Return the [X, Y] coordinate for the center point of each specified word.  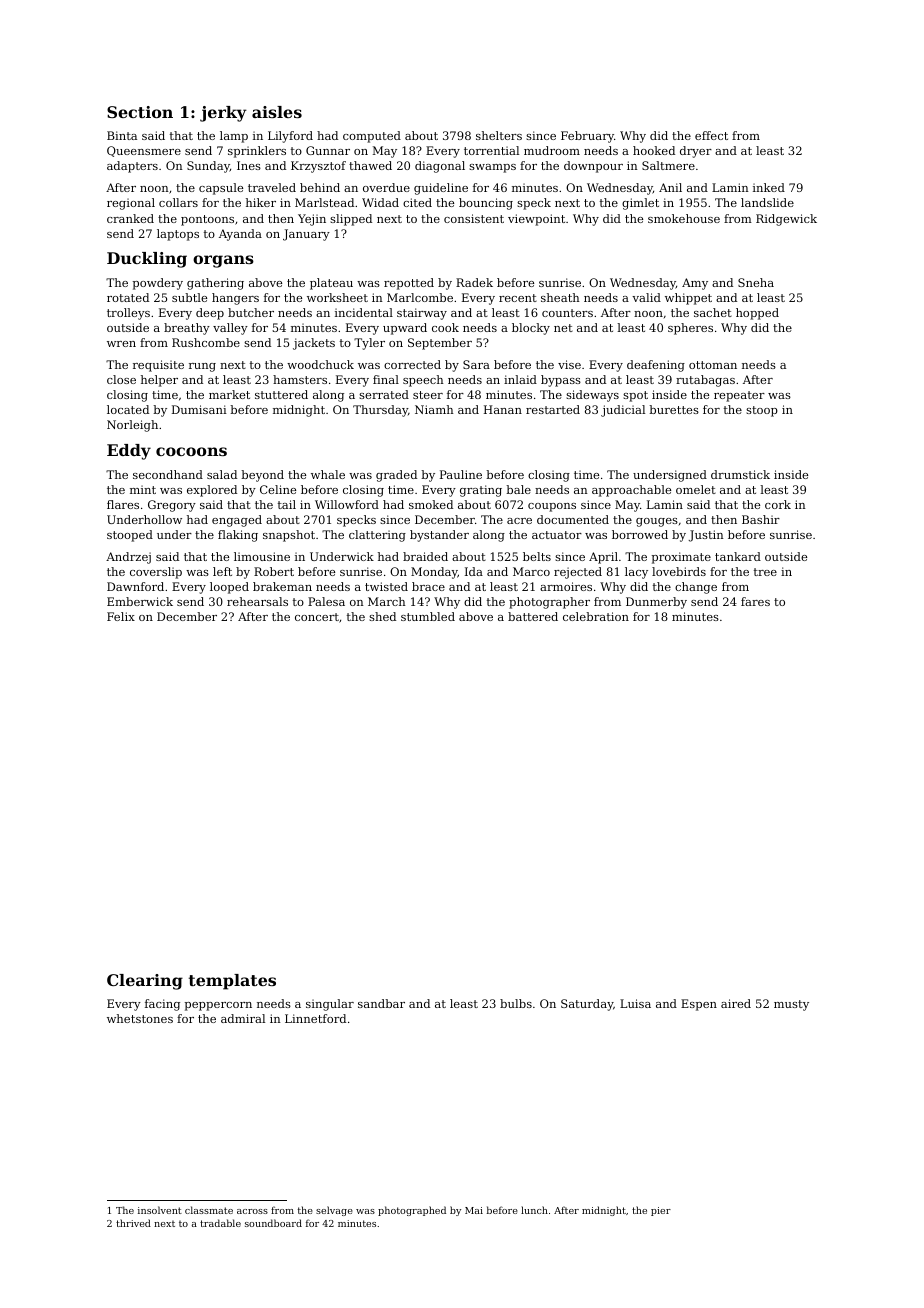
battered [533, 616]
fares [755, 601]
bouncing [486, 204]
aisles [277, 112]
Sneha [756, 282]
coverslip [156, 573]
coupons [552, 507]
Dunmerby [656, 603]
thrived [133, 1223]
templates [232, 982]
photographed [412, 1211]
